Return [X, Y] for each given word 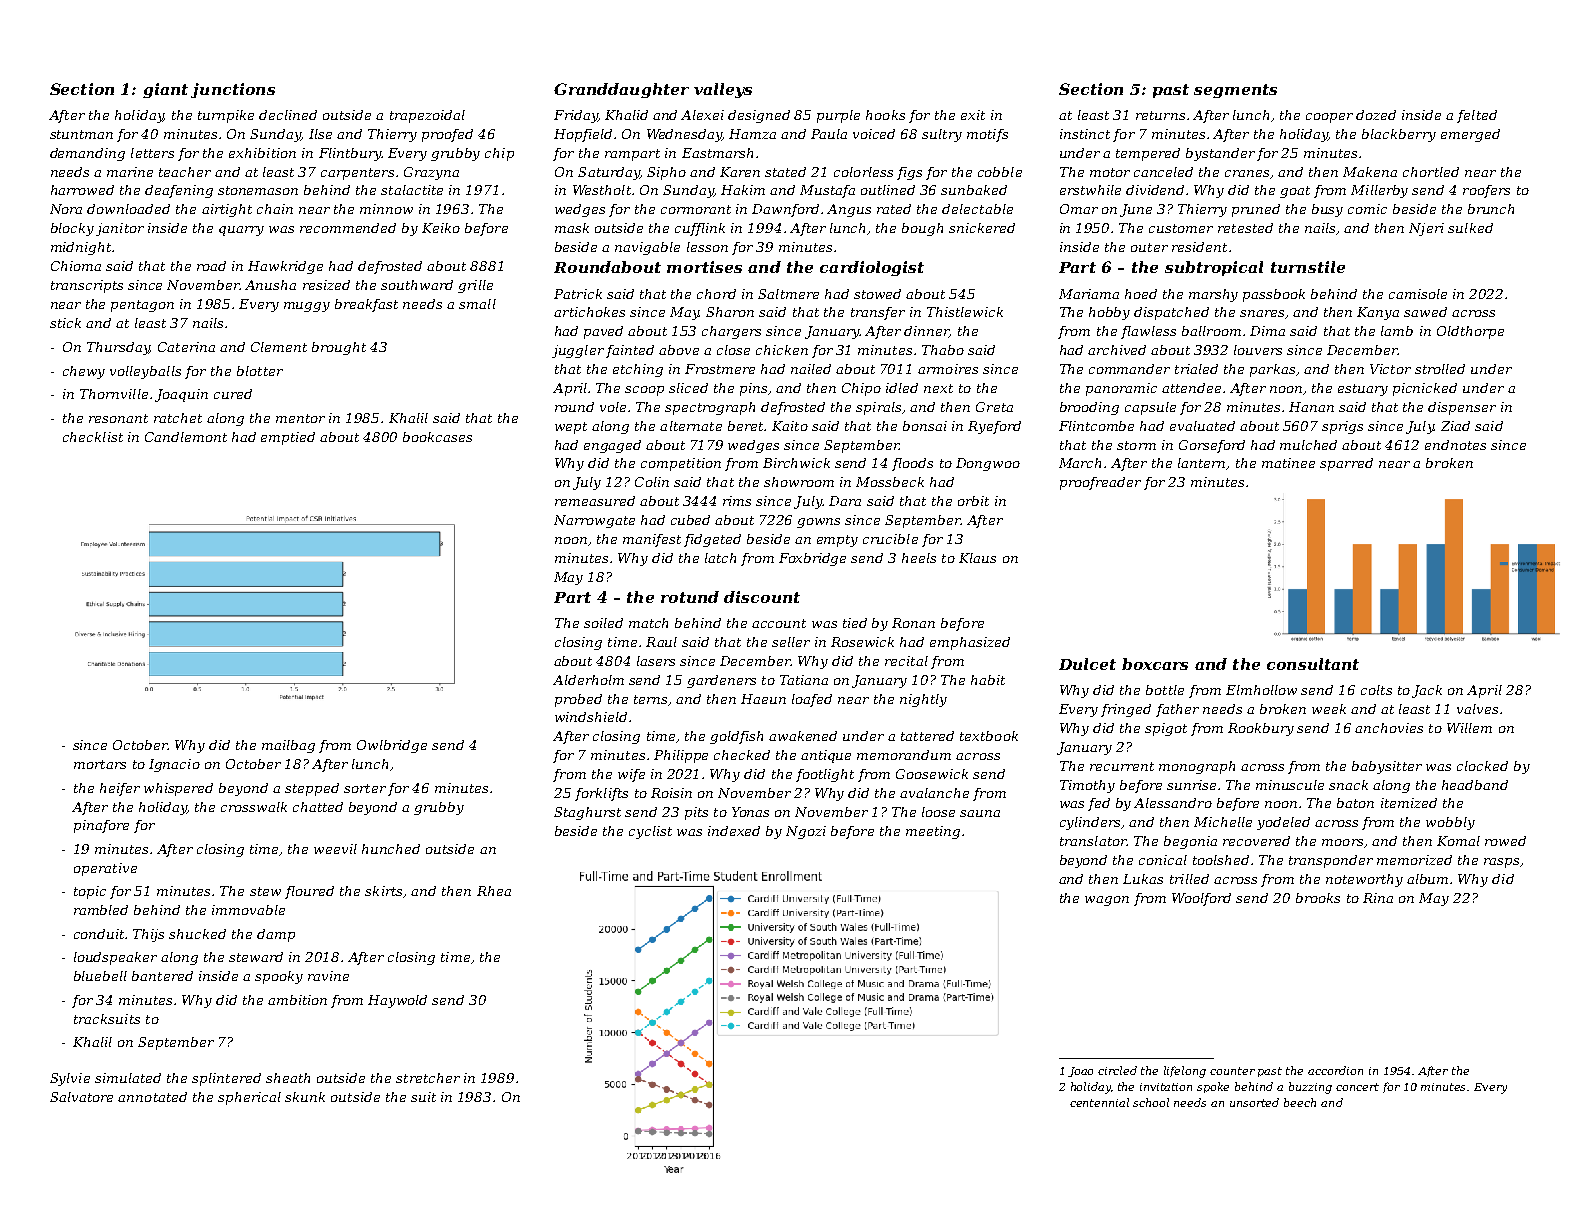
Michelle [1223, 822]
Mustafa [827, 191]
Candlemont [186, 437]
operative [105, 869]
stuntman [81, 134]
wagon [1107, 901]
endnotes [1455, 445]
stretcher [428, 1078]
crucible [890, 539]
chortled [1431, 172]
